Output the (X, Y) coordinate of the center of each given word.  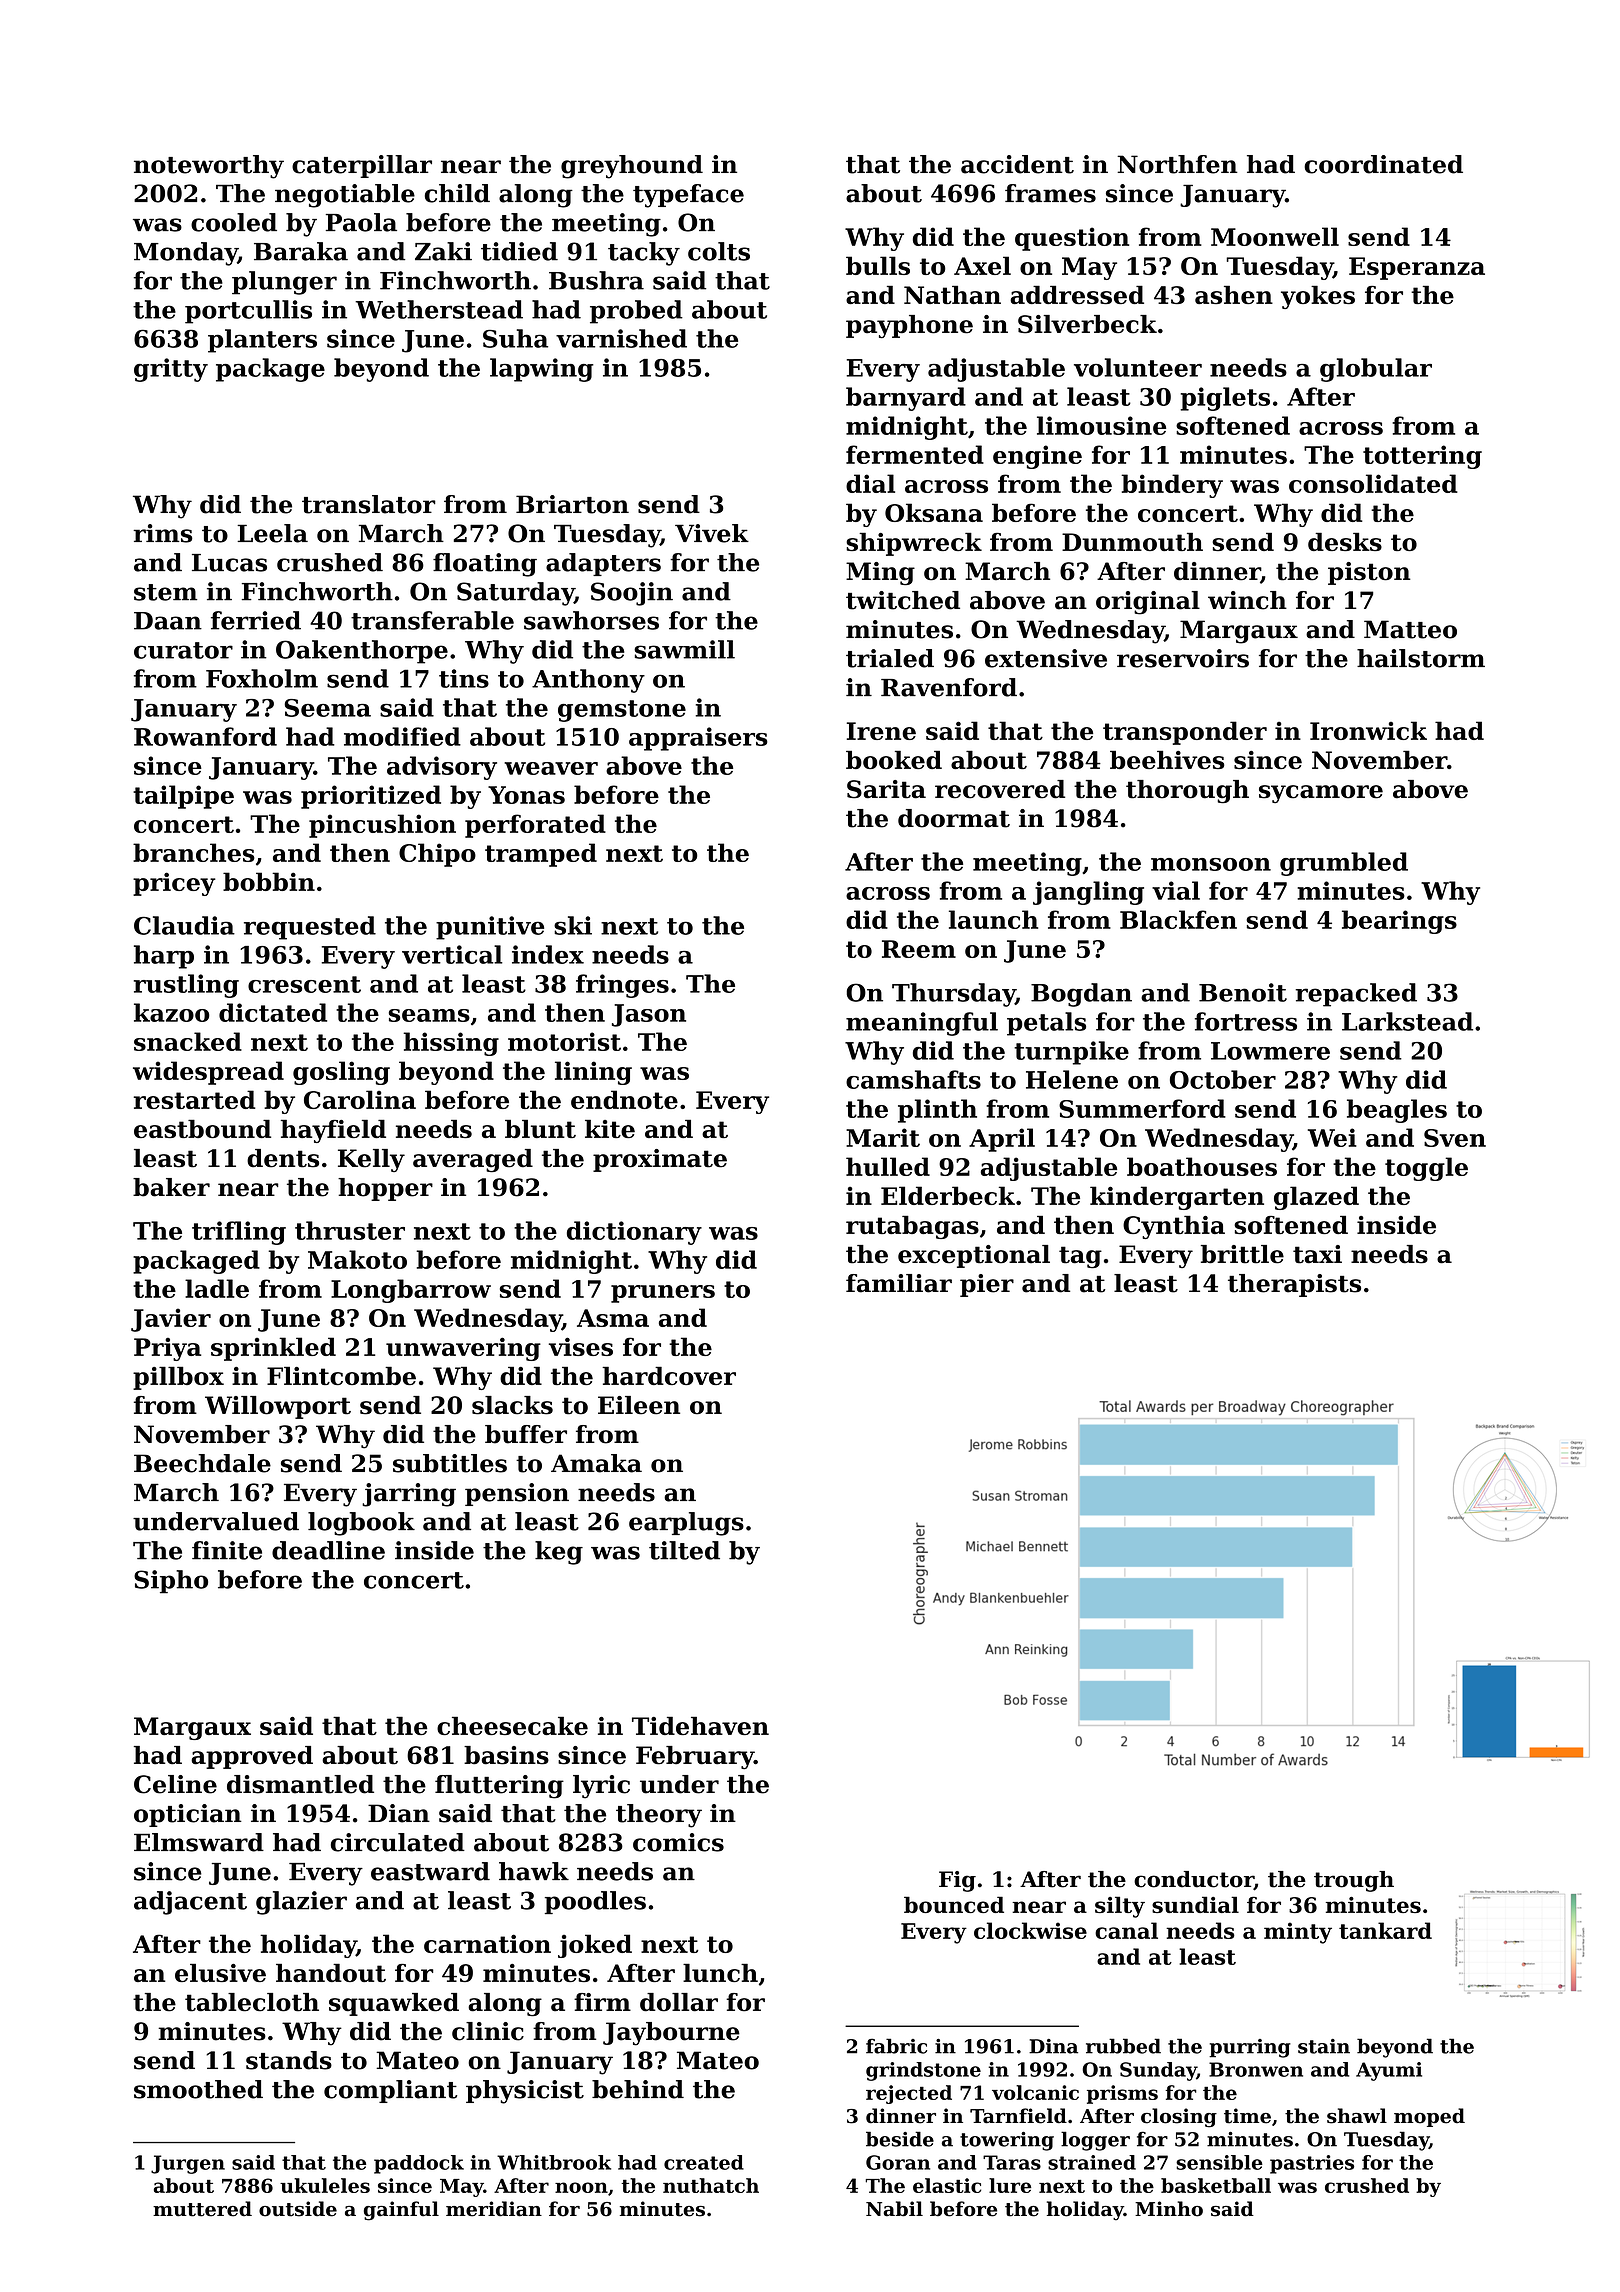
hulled (888, 1166)
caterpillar (362, 166)
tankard (1385, 1930)
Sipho (171, 1582)
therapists (1294, 1285)
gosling (341, 1073)
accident (1017, 164)
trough (1354, 1881)
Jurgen (188, 2164)
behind (638, 2089)
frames (1050, 193)
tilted (684, 1550)
